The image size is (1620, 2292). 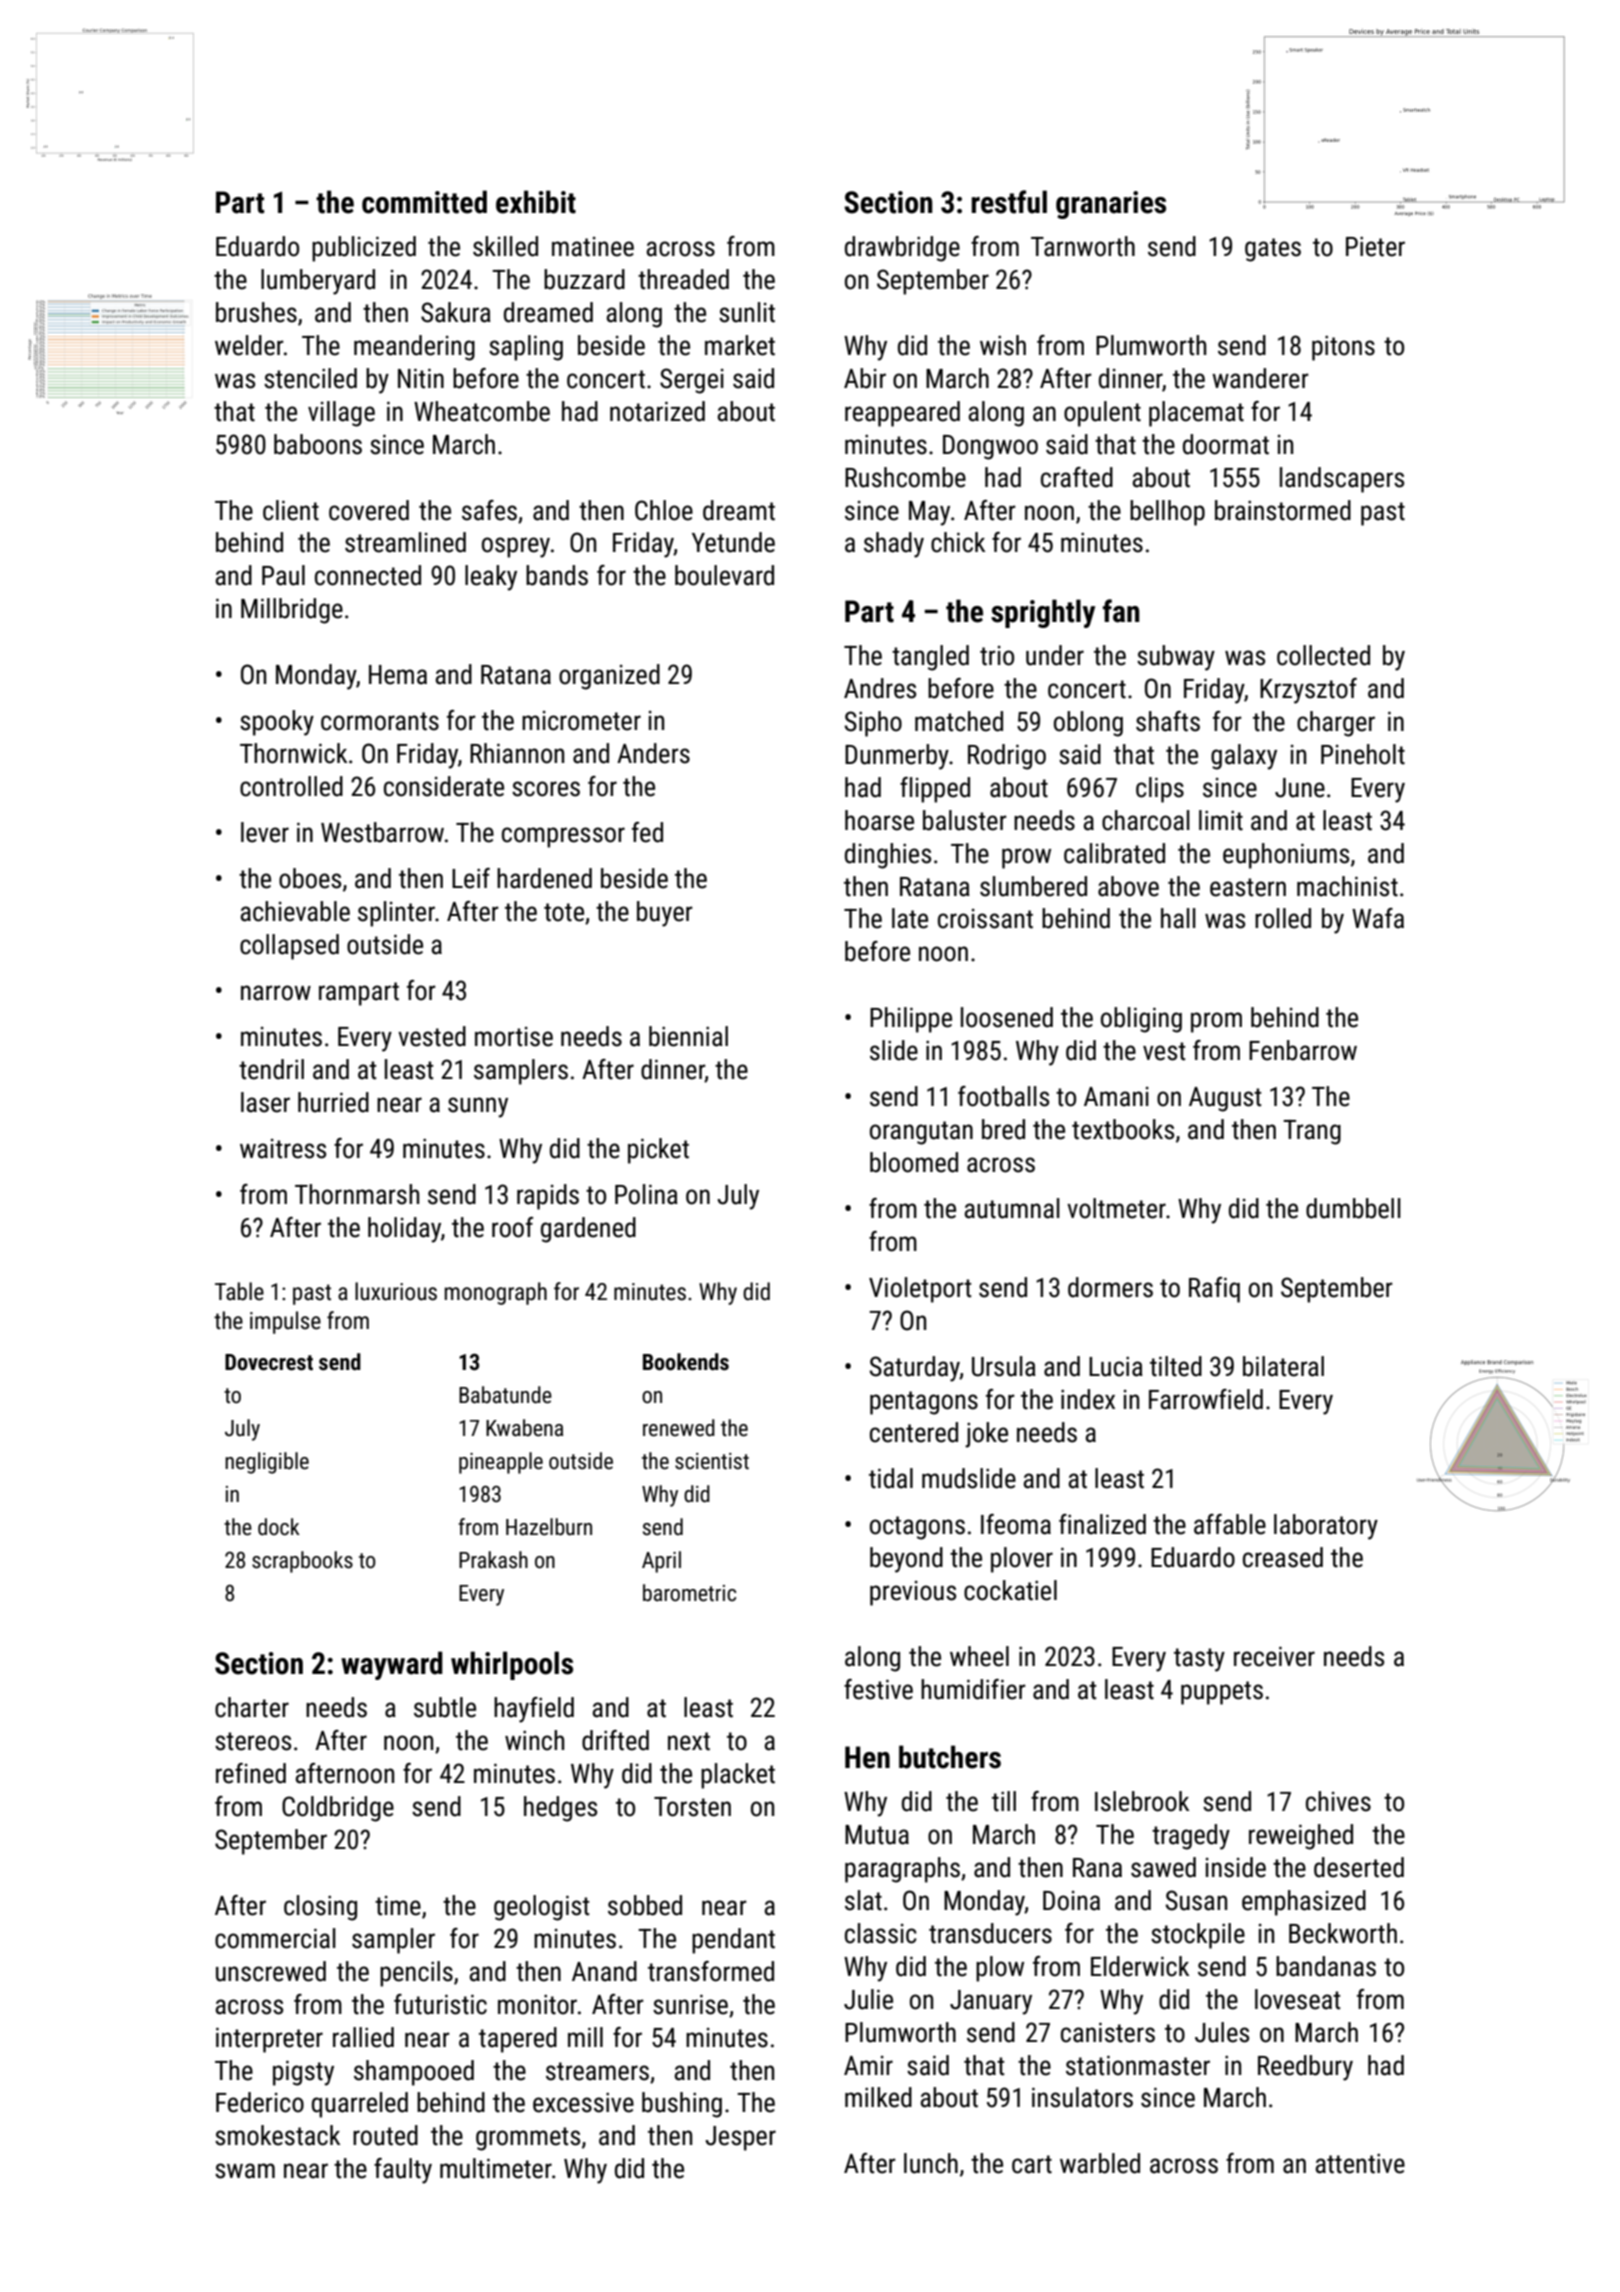 What do you see at coordinates (690, 2004) in the page?
I see `sunrise` at bounding box center [690, 2004].
